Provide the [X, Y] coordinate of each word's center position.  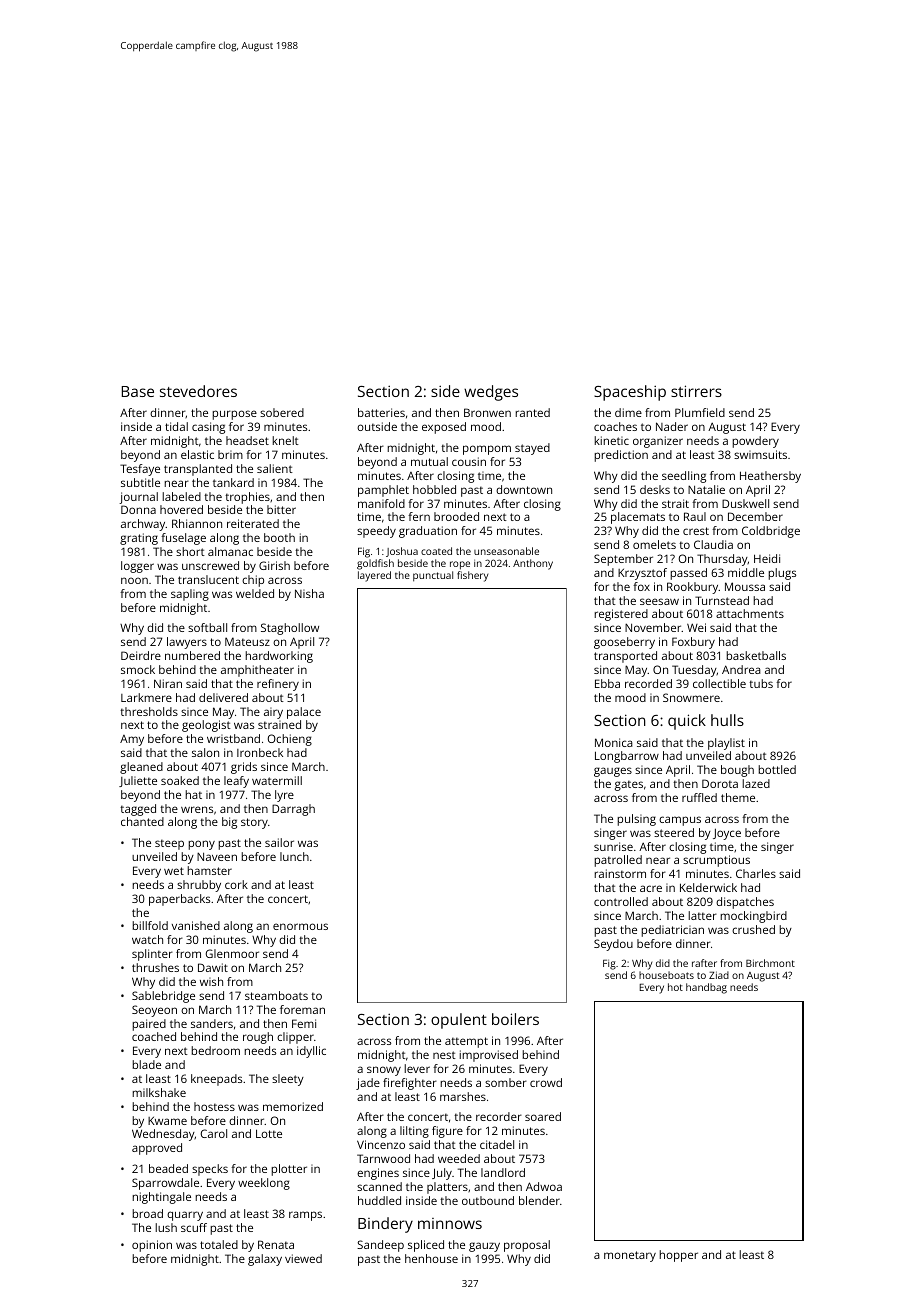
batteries [381, 412]
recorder [499, 1116]
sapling [190, 595]
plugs [782, 574]
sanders [212, 1023]
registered [621, 615]
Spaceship [630, 393]
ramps [305, 1216]
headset [247, 440]
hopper [678, 1256]
